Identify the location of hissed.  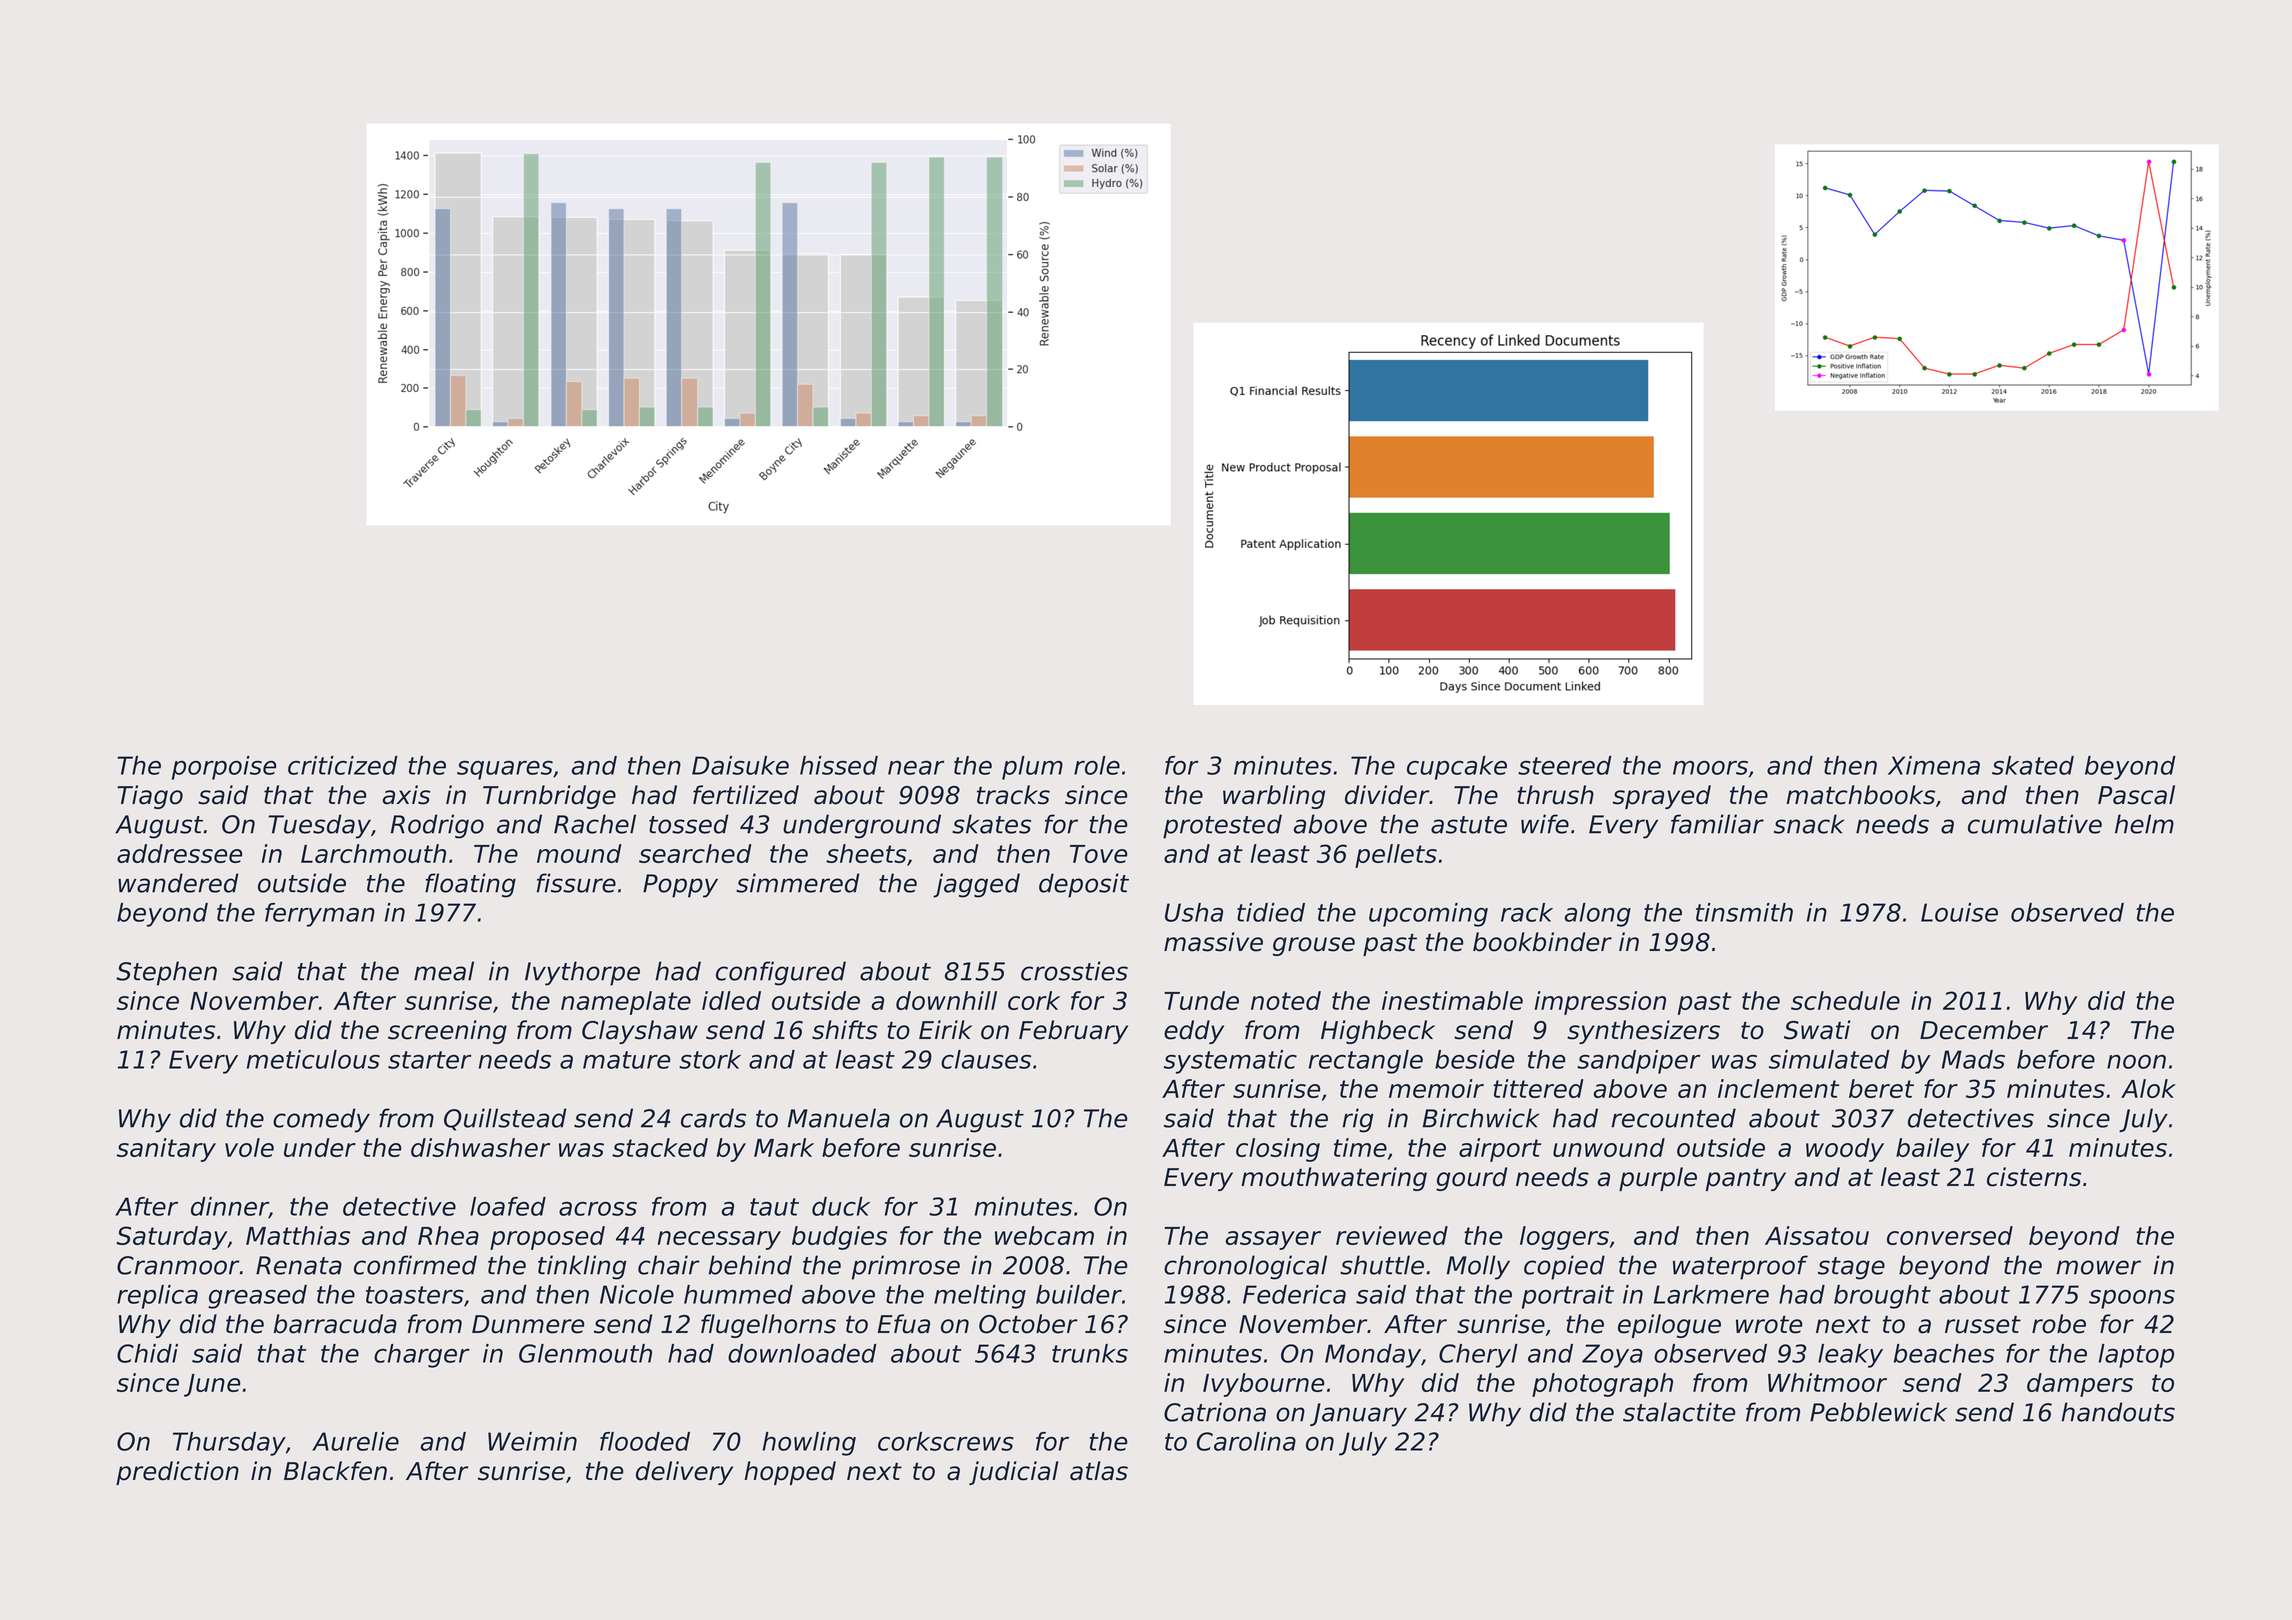
(839, 765).
